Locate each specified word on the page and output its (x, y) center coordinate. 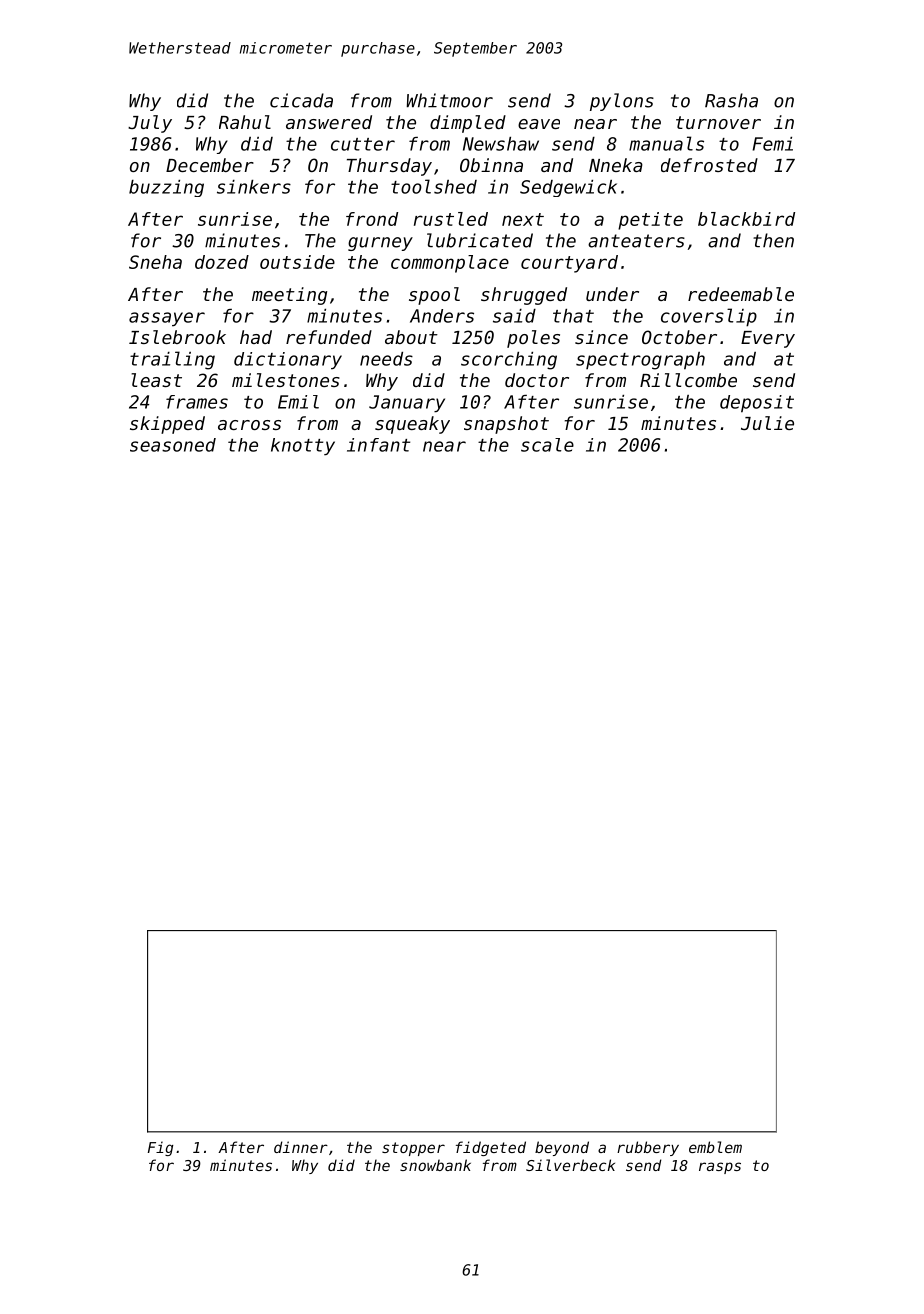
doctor (537, 380)
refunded (329, 337)
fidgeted (491, 1148)
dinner (301, 1147)
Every (768, 339)
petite (650, 221)
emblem (715, 1147)
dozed (222, 262)
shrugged (524, 296)
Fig (160, 1148)
